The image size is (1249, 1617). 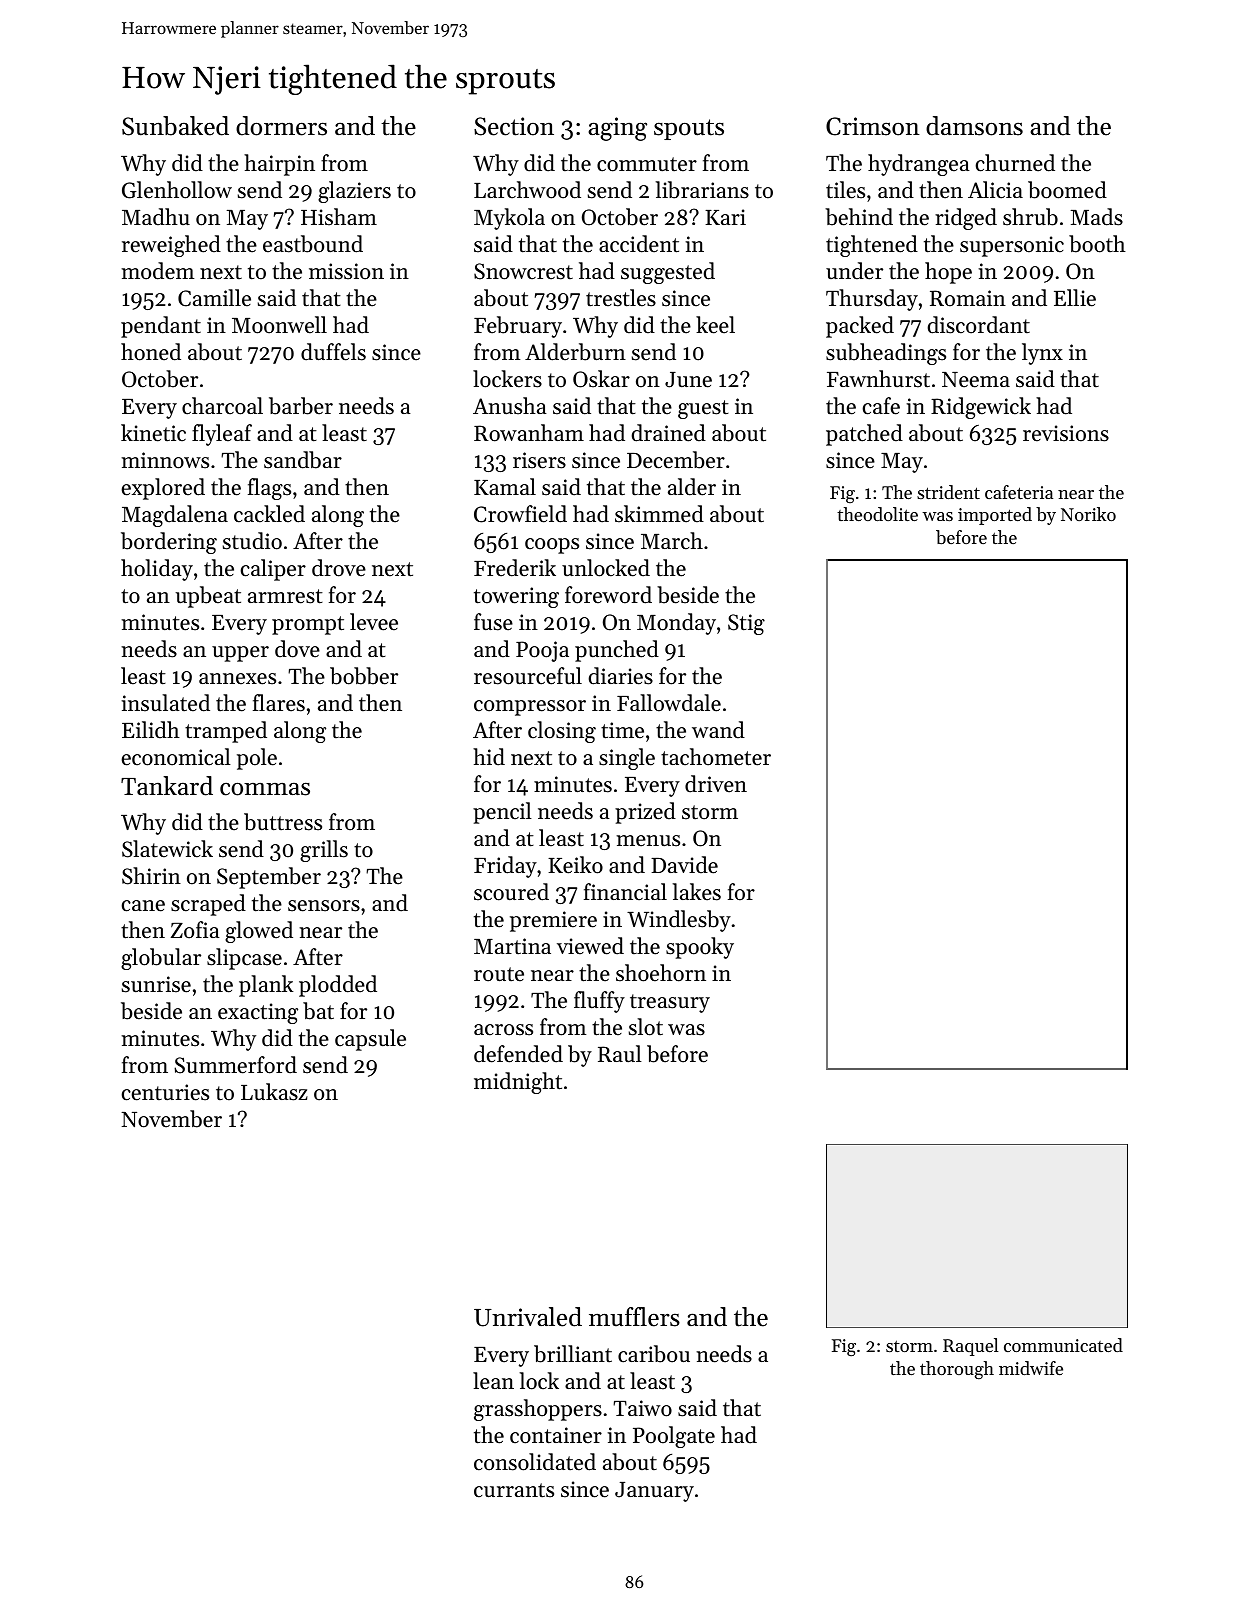 I want to click on Sunbaked, so click(x=175, y=126).
